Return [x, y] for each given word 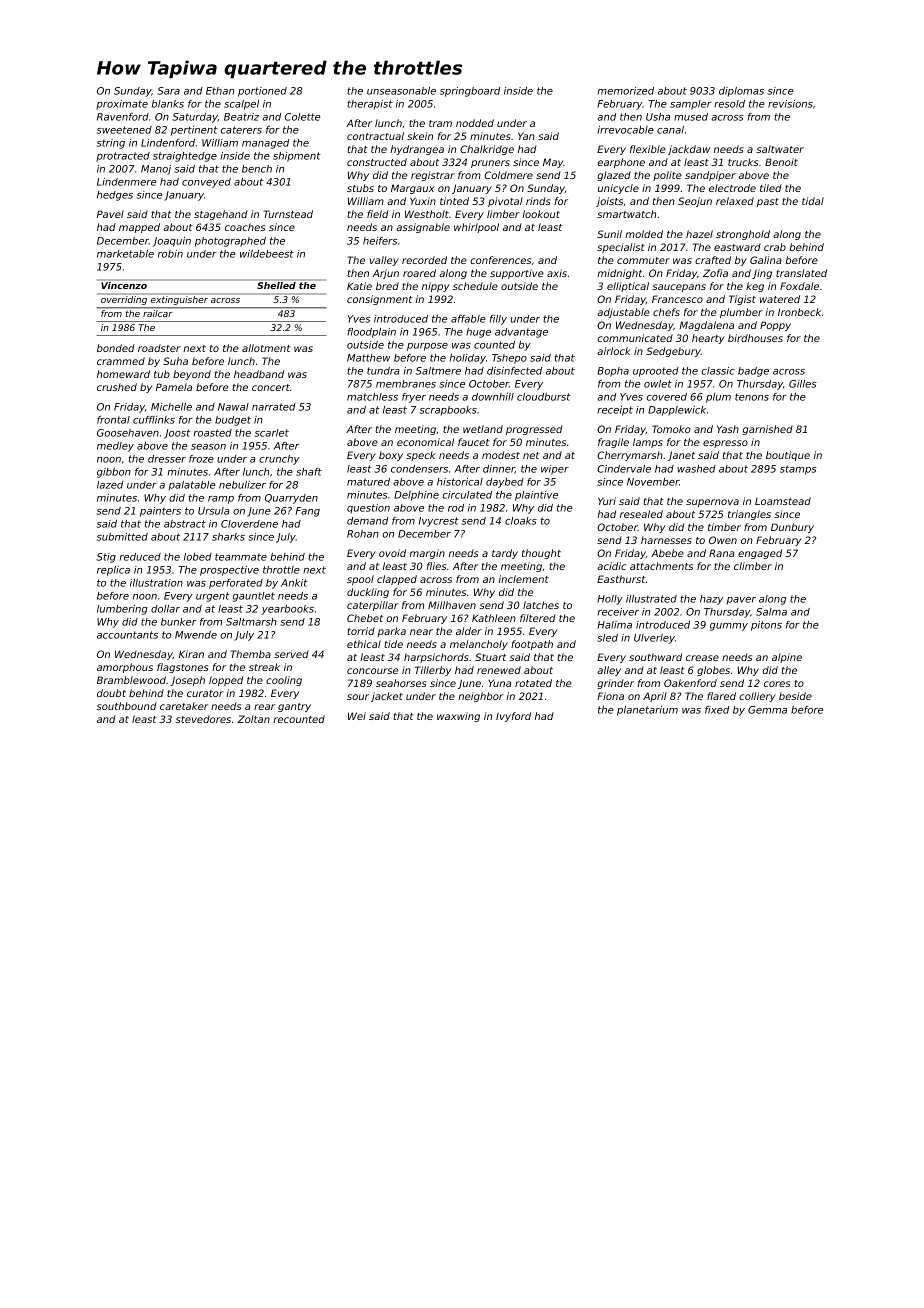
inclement [524, 579]
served [291, 654]
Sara [168, 91]
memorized [626, 91]
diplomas [741, 92]
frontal [113, 420]
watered [780, 299]
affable [468, 319]
